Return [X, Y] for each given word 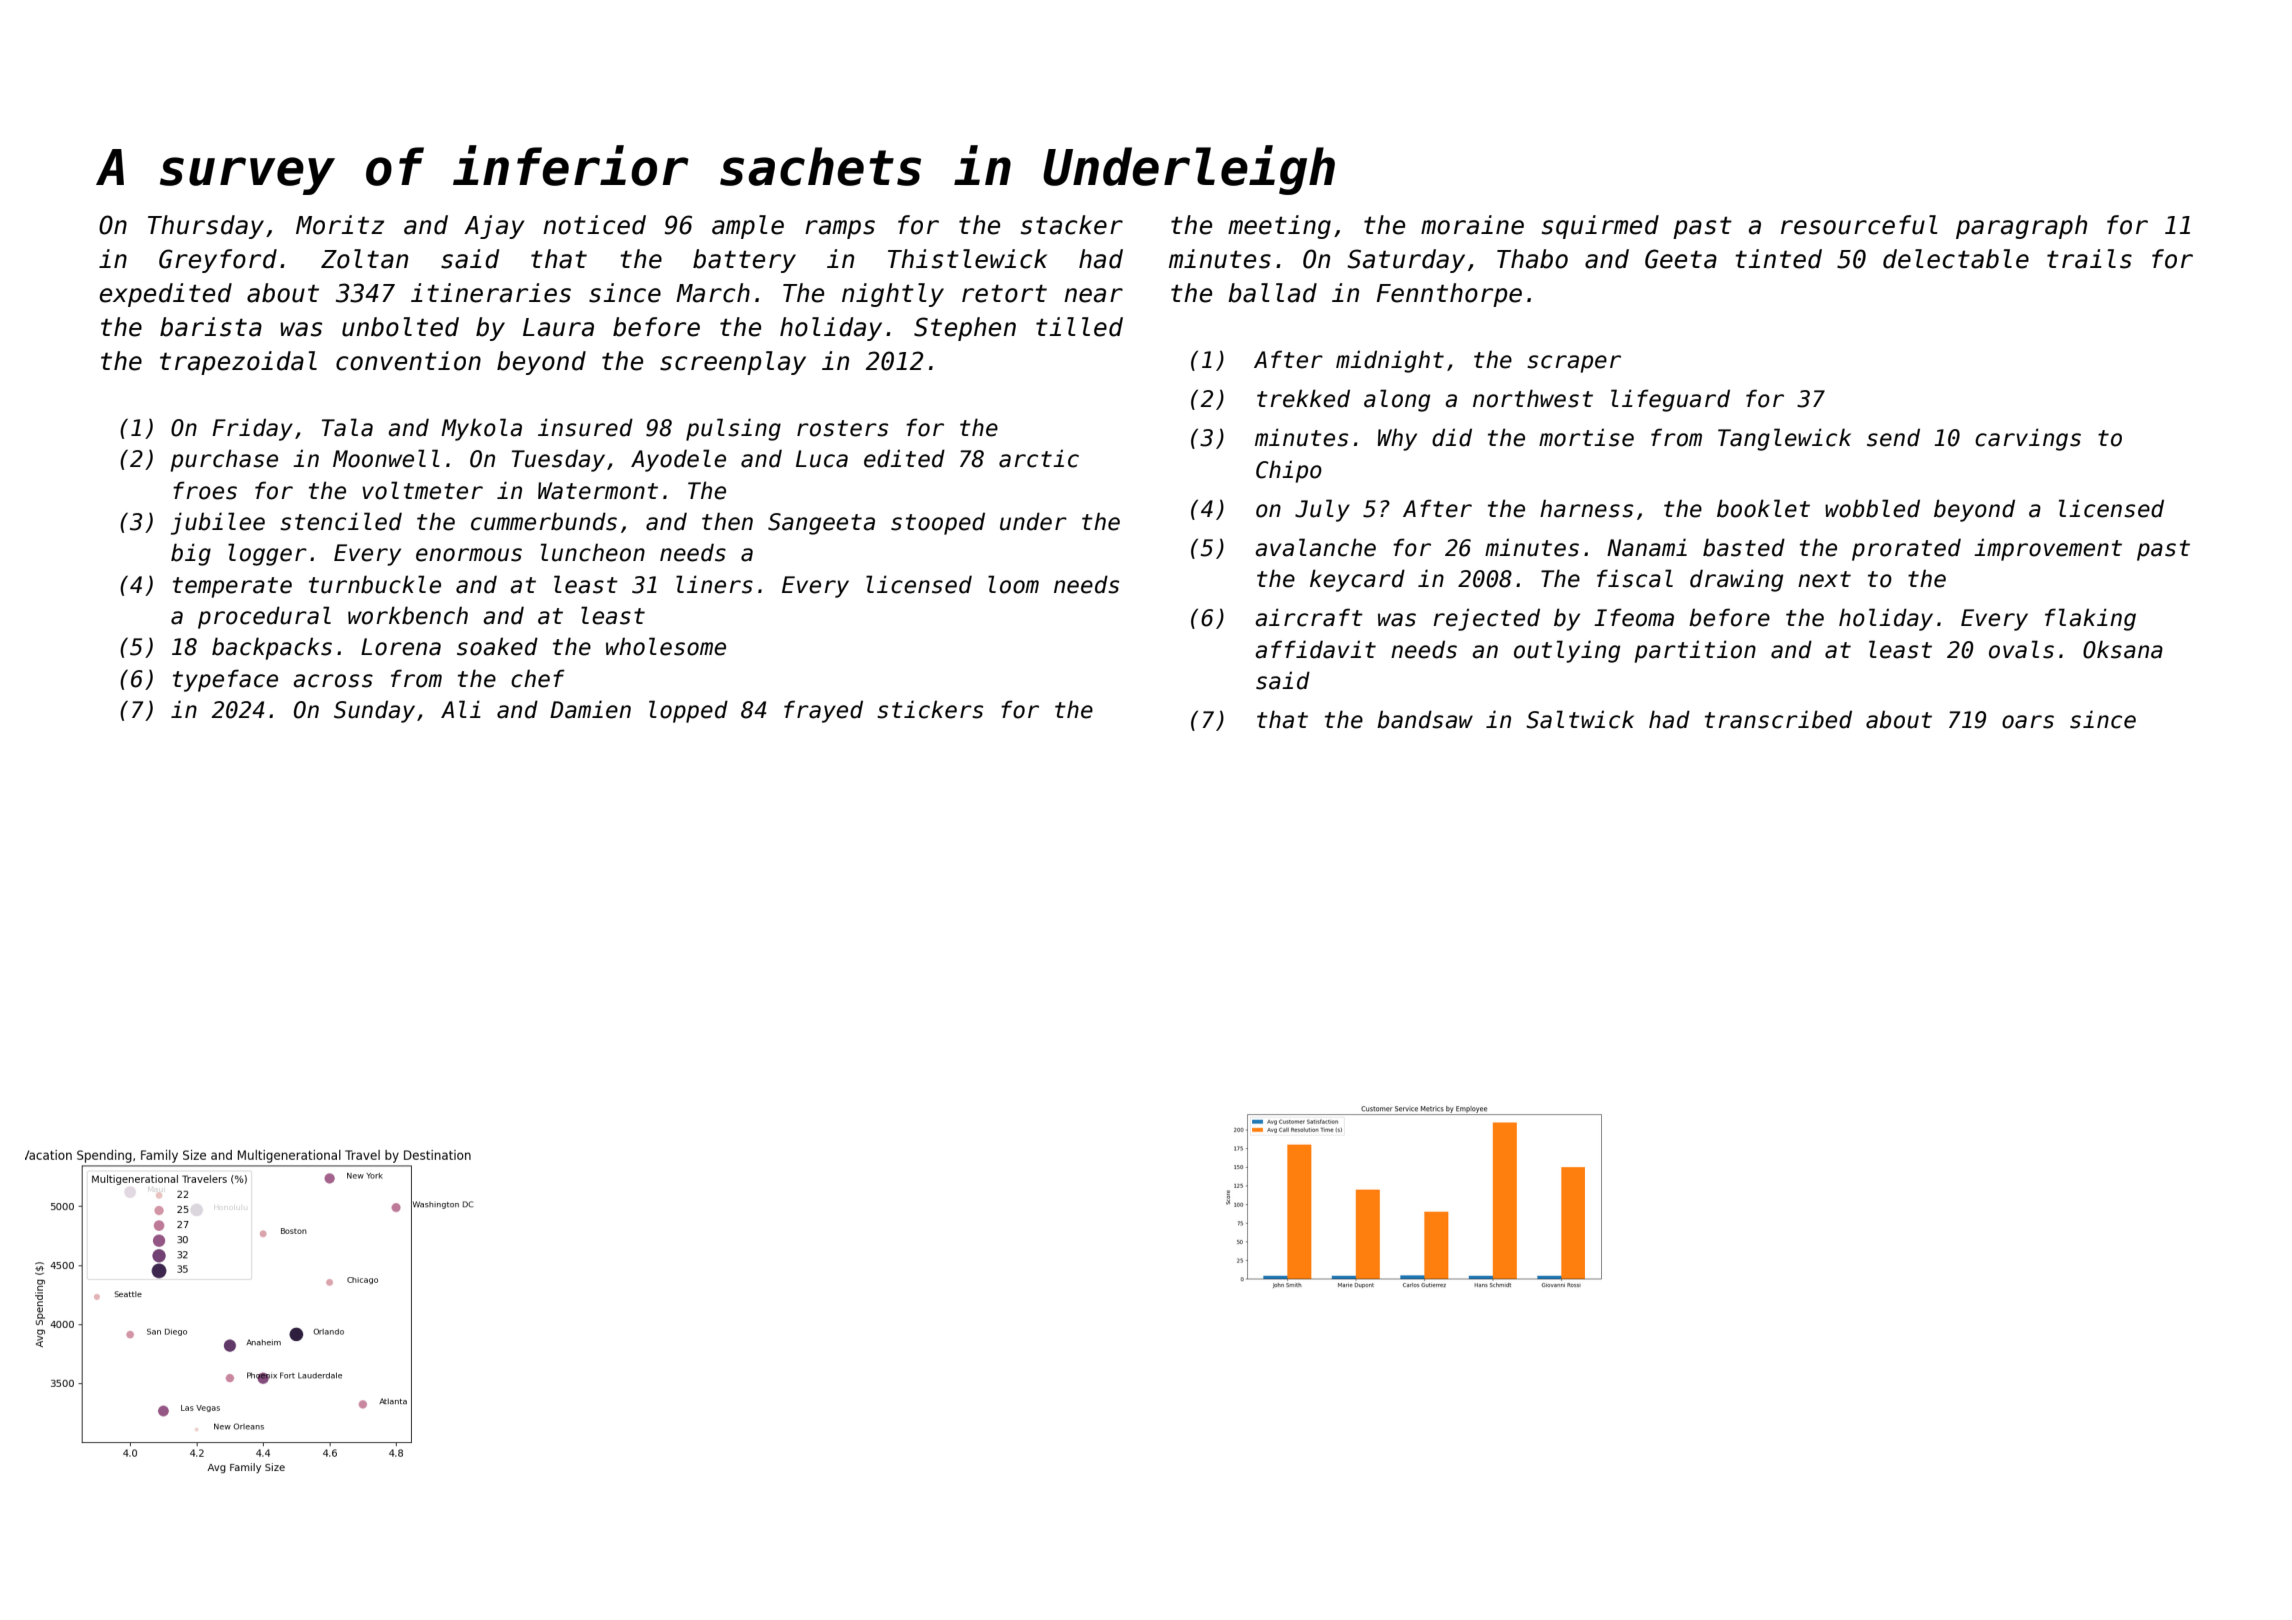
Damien [590, 709]
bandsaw [1425, 719]
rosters [842, 428]
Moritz [340, 225]
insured [585, 427]
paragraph [2021, 227]
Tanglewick [1784, 439]
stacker [1072, 225]
